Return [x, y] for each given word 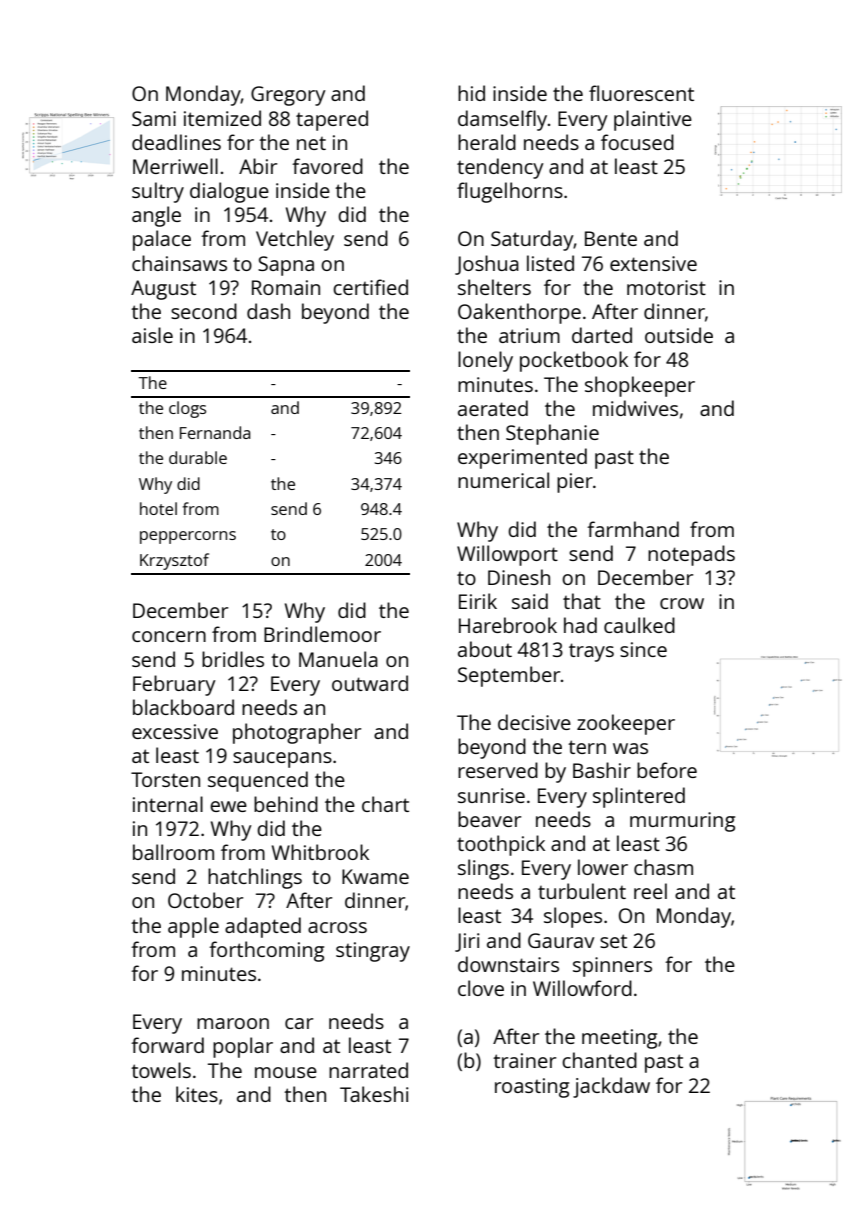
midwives [635, 408]
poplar [243, 1047]
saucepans [282, 760]
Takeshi [374, 1094]
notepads [691, 555]
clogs [187, 409]
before [667, 770]
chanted [599, 1060]
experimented [522, 458]
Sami [154, 118]
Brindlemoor [322, 634]
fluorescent [641, 93]
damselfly [502, 120]
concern [169, 636]
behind [286, 804]
